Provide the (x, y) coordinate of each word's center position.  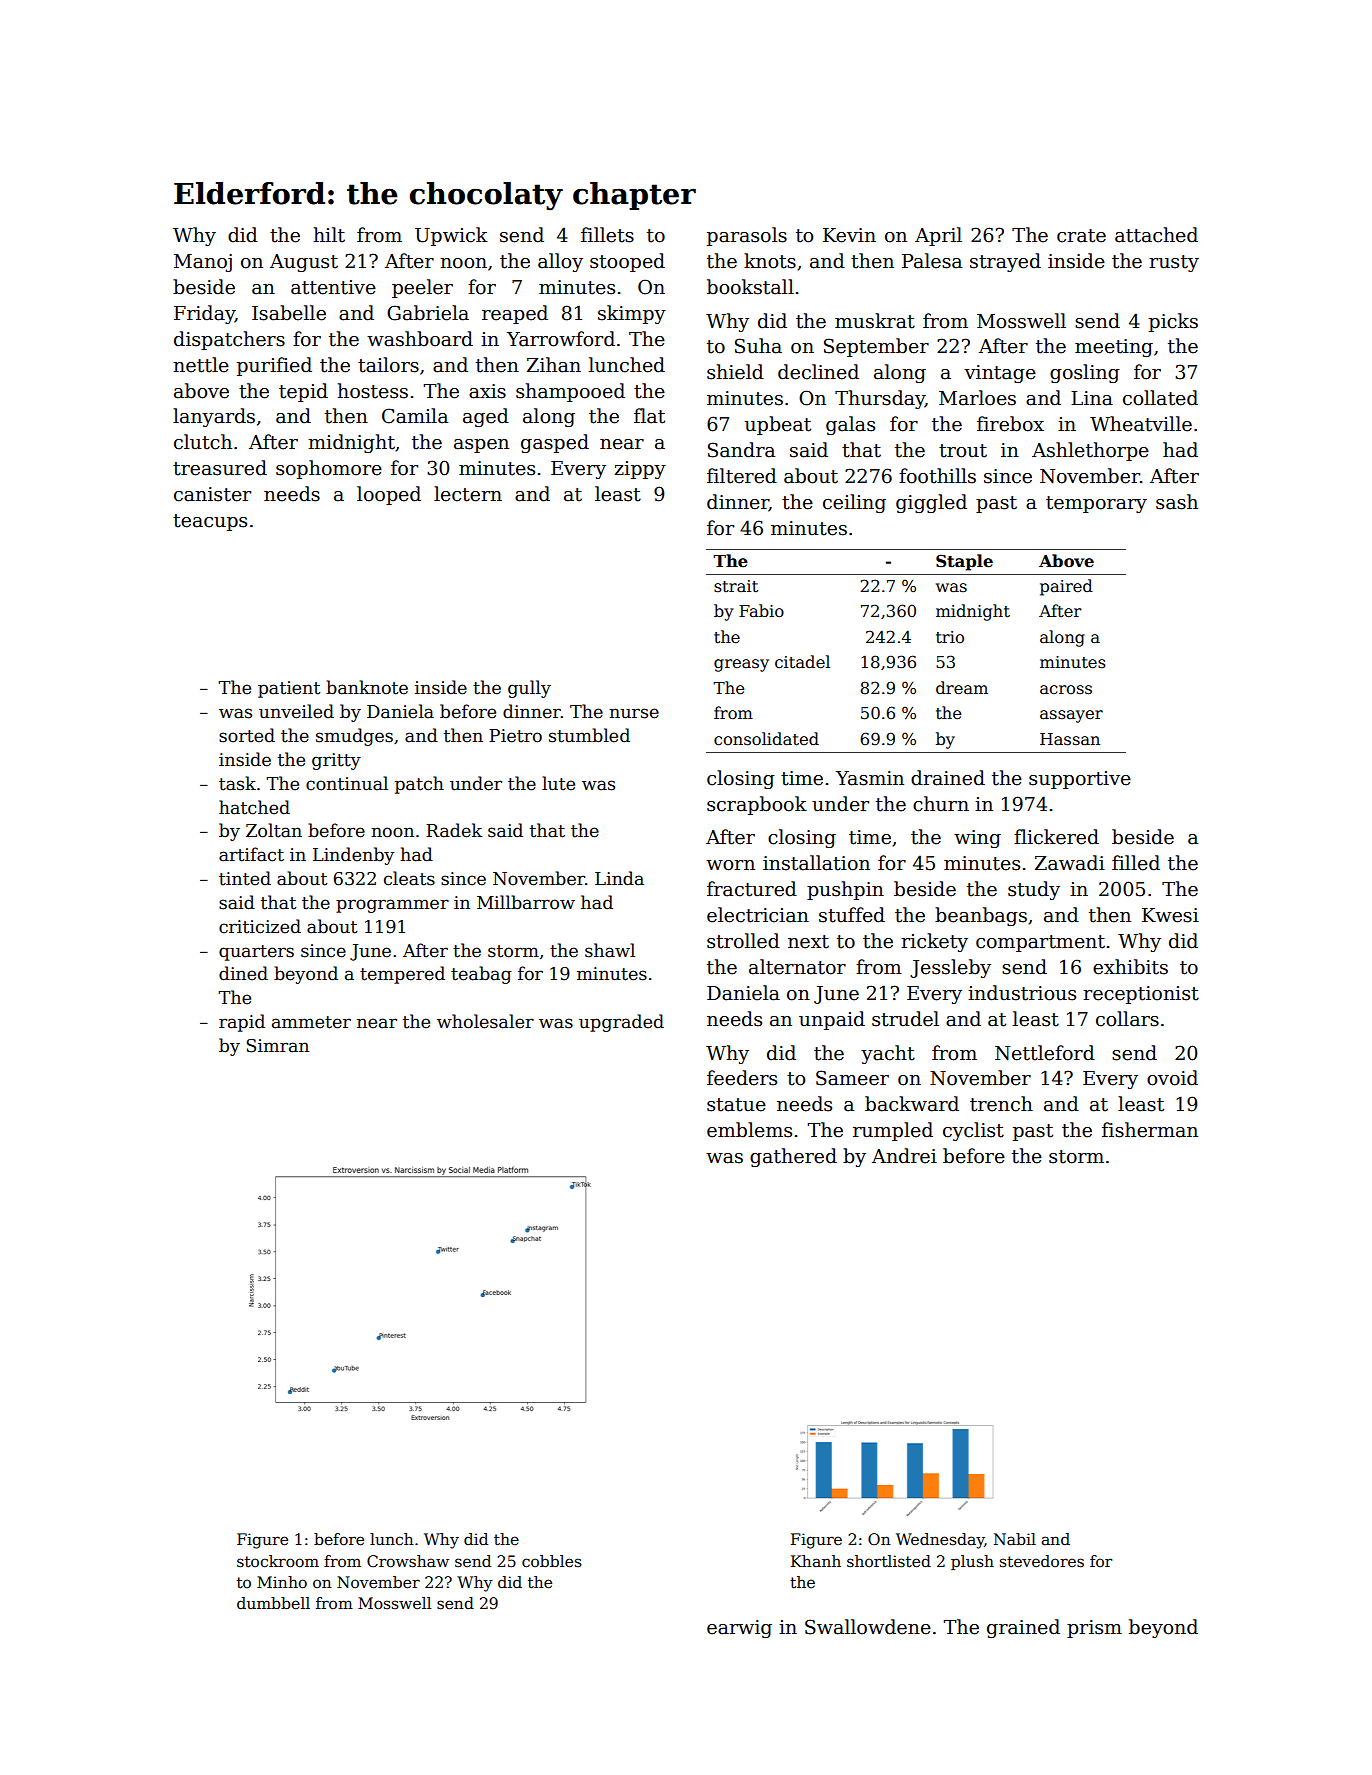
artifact (251, 854)
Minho (282, 1582)
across (1066, 690)
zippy (640, 470)
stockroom (278, 1561)
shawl (610, 950)
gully (529, 689)
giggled (931, 503)
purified (274, 366)
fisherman (1150, 1130)
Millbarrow (526, 902)
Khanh (816, 1561)
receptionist (1141, 995)
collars (1127, 1019)
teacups (210, 522)
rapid (242, 1023)
